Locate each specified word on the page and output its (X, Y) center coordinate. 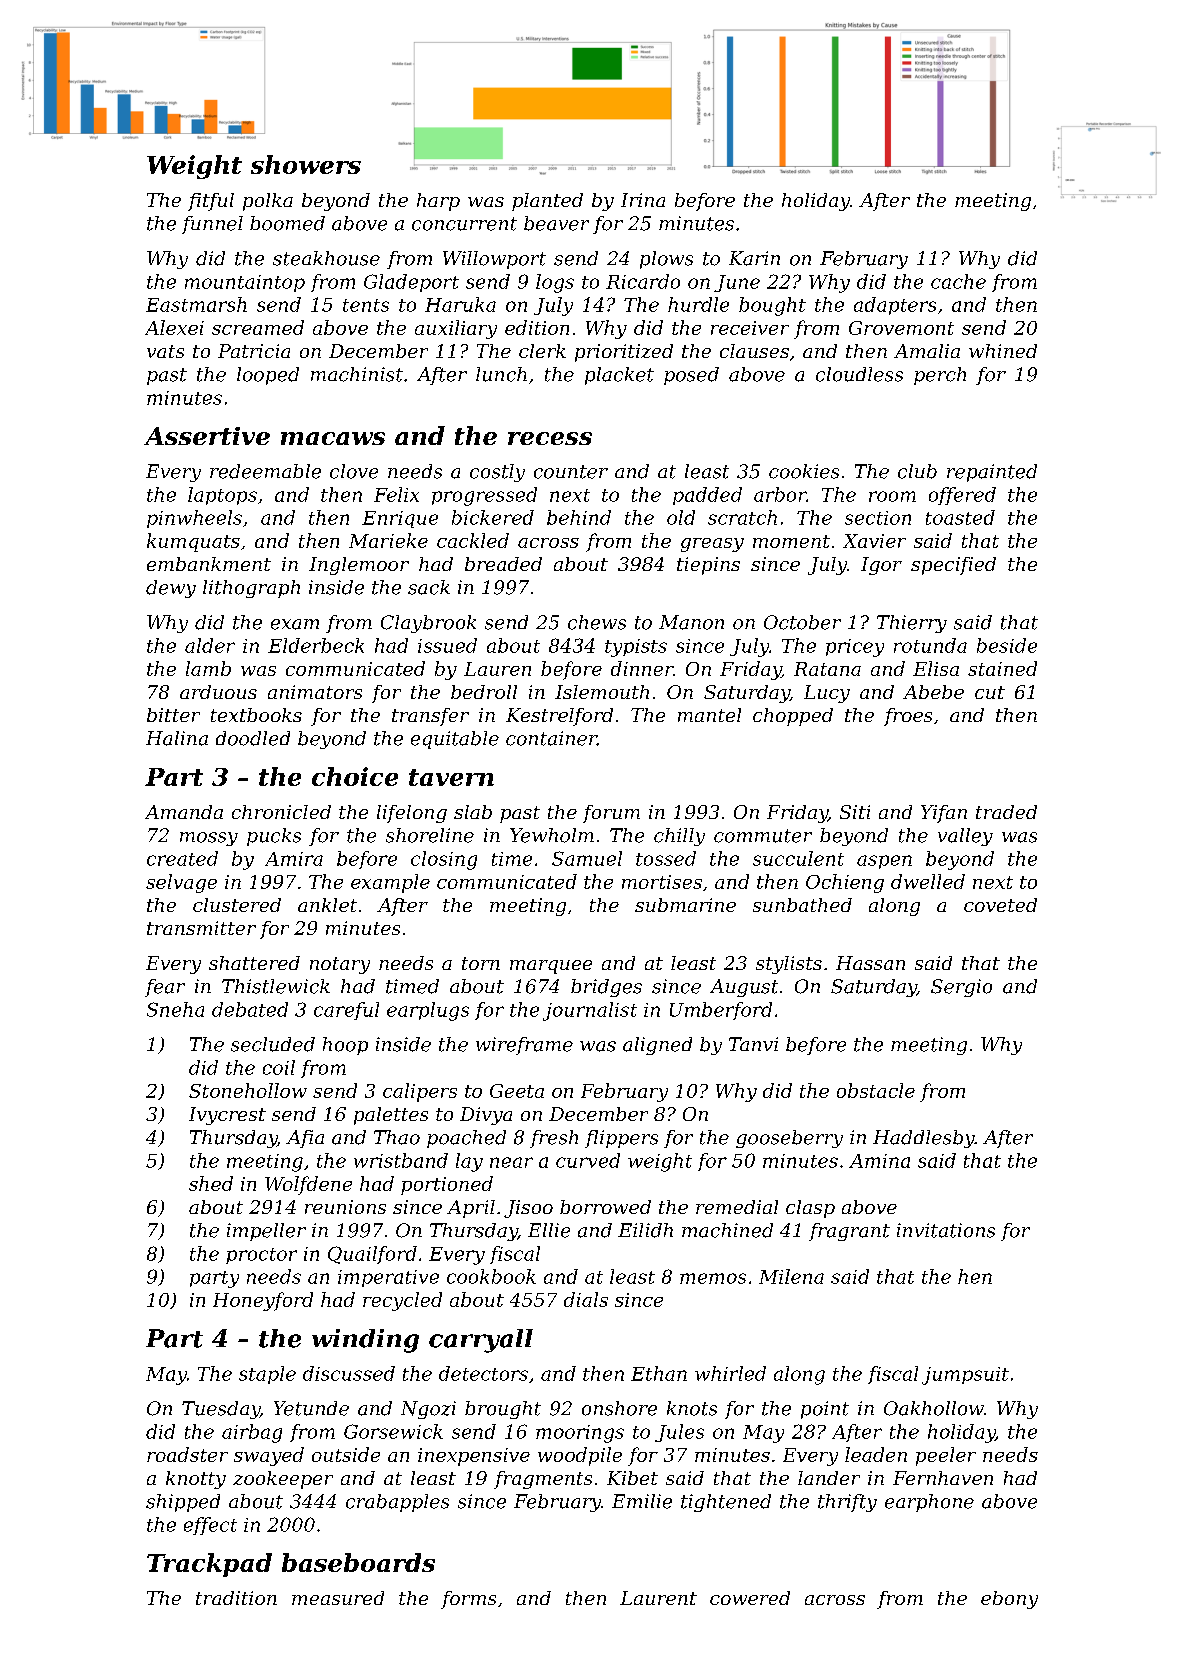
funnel (212, 225)
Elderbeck (316, 645)
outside (346, 1454)
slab (473, 812)
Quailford (372, 1255)
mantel (709, 715)
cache (958, 281)
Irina (643, 200)
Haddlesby (924, 1139)
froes (908, 717)
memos (713, 1278)
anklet (327, 905)
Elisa (936, 668)
